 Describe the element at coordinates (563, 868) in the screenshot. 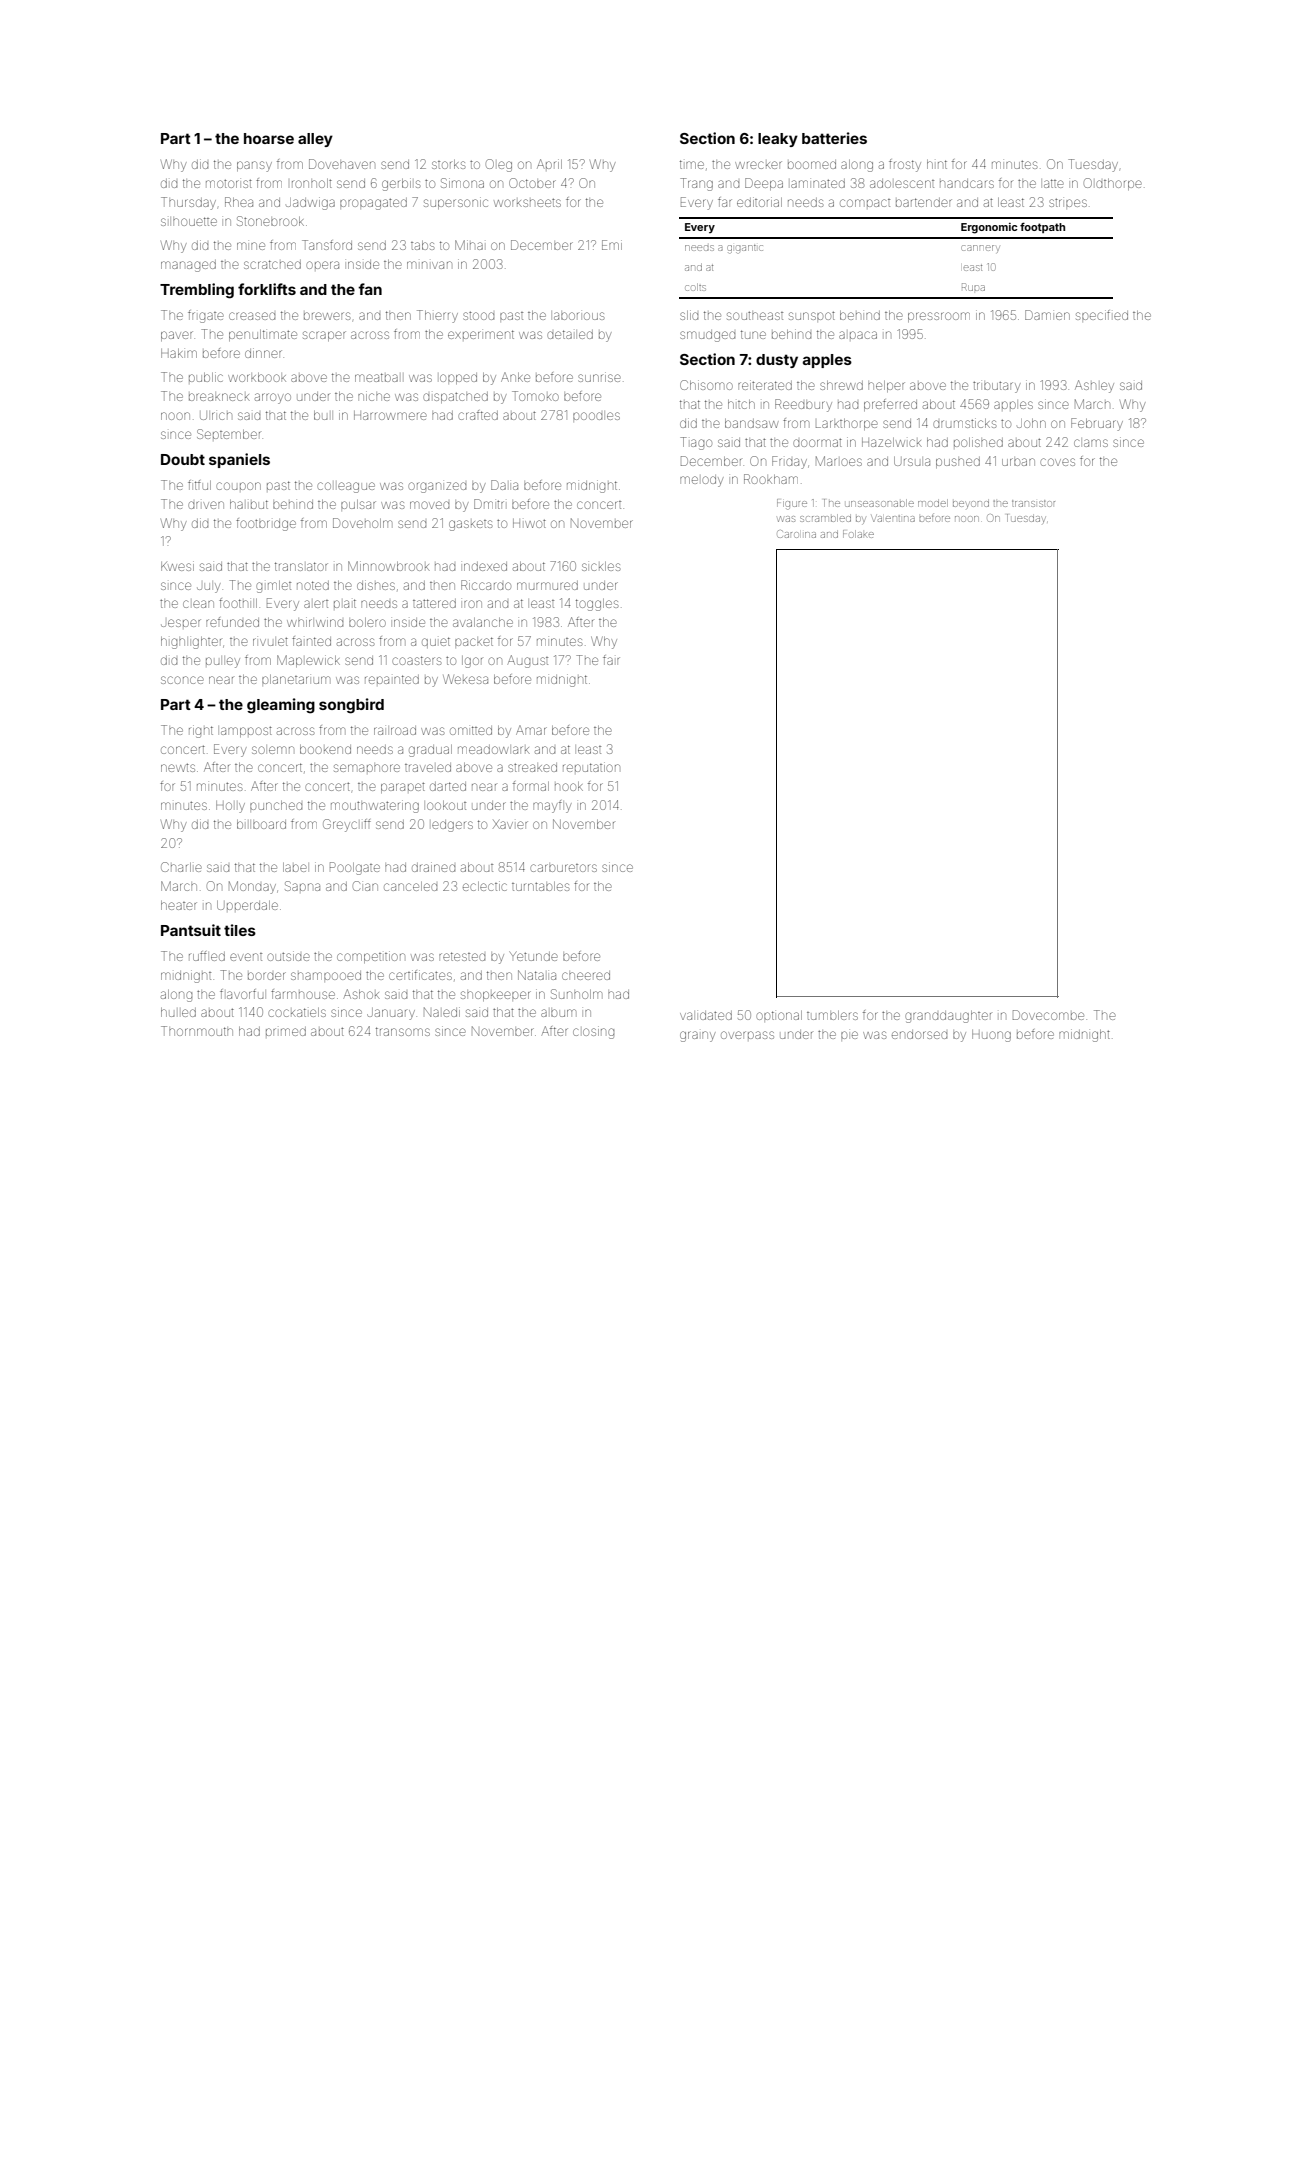

I see `carburetors` at that location.
